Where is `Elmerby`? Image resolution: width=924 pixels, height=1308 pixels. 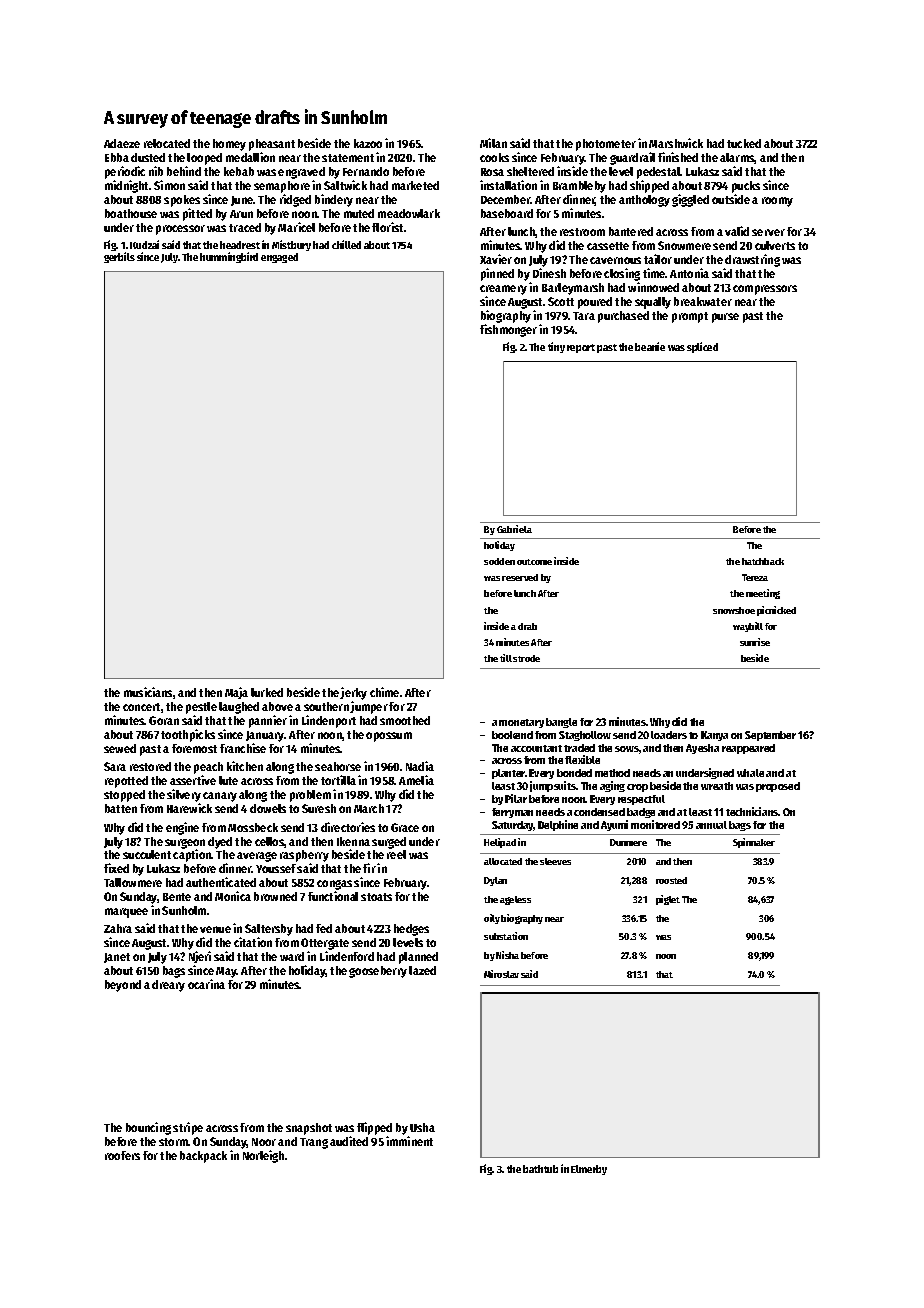
Elmerby is located at coordinates (589, 1170).
